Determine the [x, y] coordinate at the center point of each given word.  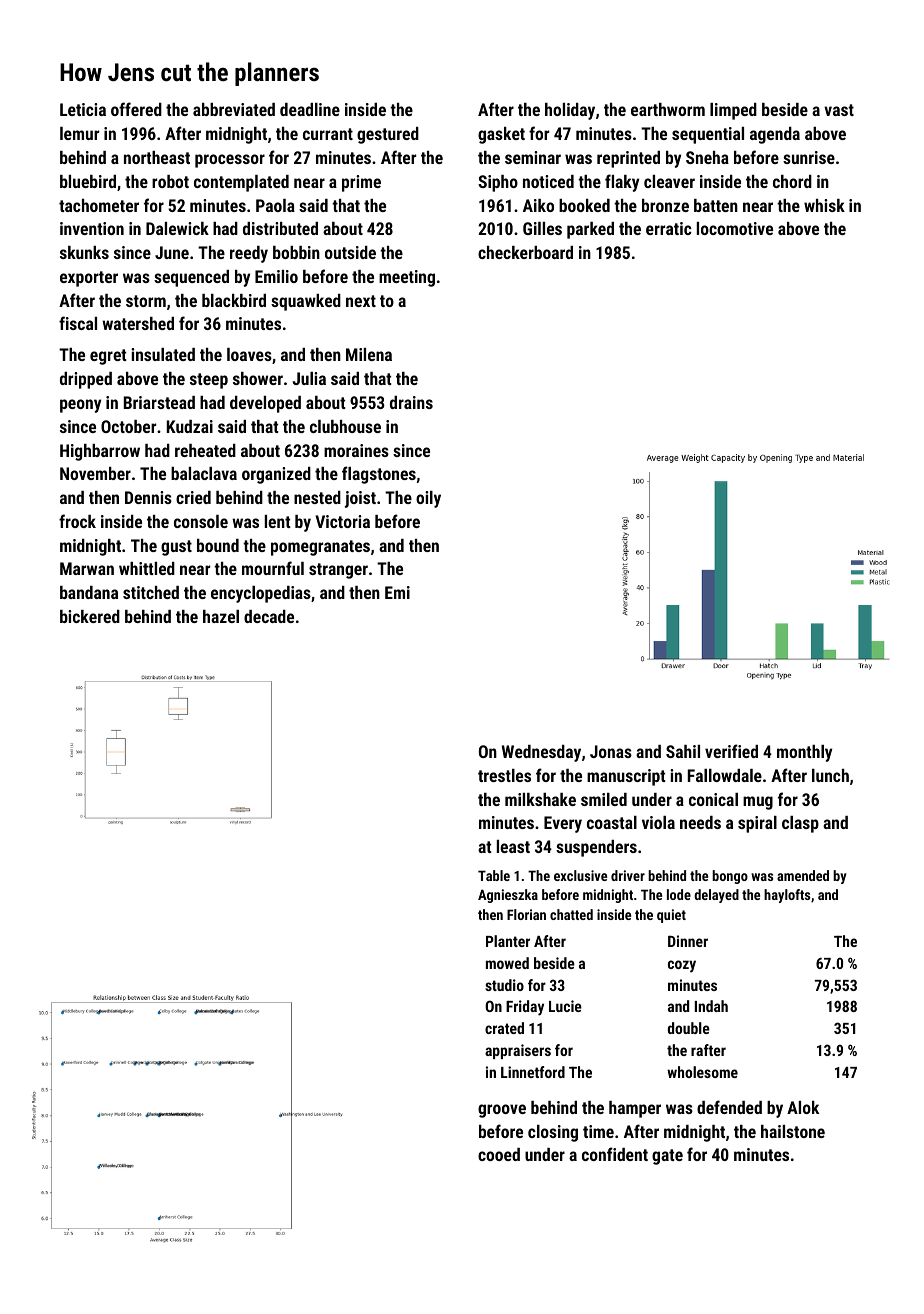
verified [731, 751]
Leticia [83, 109]
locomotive [735, 228]
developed [265, 404]
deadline [310, 109]
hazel [221, 616]
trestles [504, 775]
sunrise [809, 157]
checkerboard [525, 252]
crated [504, 1028]
